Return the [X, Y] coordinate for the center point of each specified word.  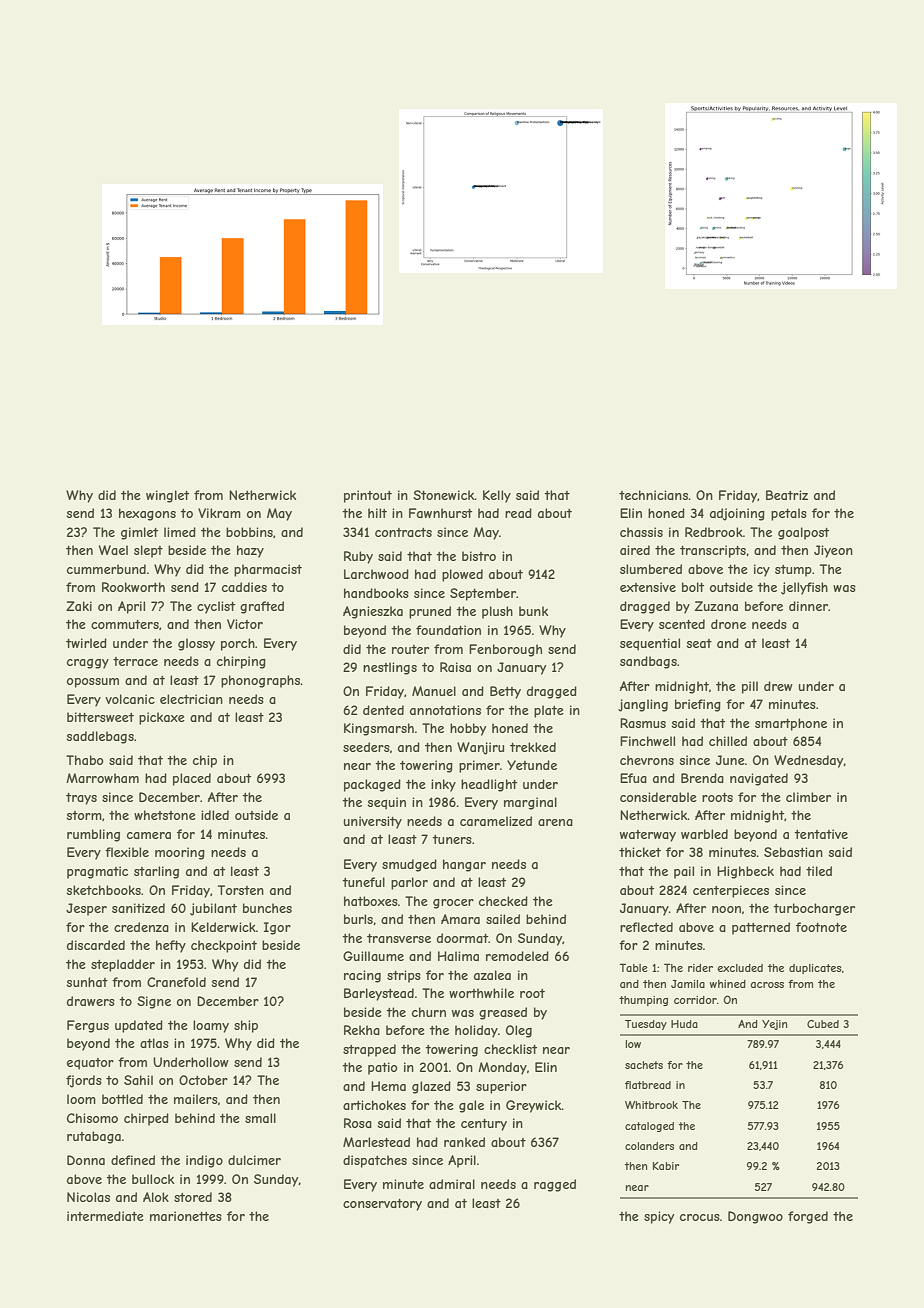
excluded [740, 968]
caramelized [496, 821]
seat [699, 643]
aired [635, 550]
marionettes [186, 1216]
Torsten [241, 890]
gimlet [139, 533]
